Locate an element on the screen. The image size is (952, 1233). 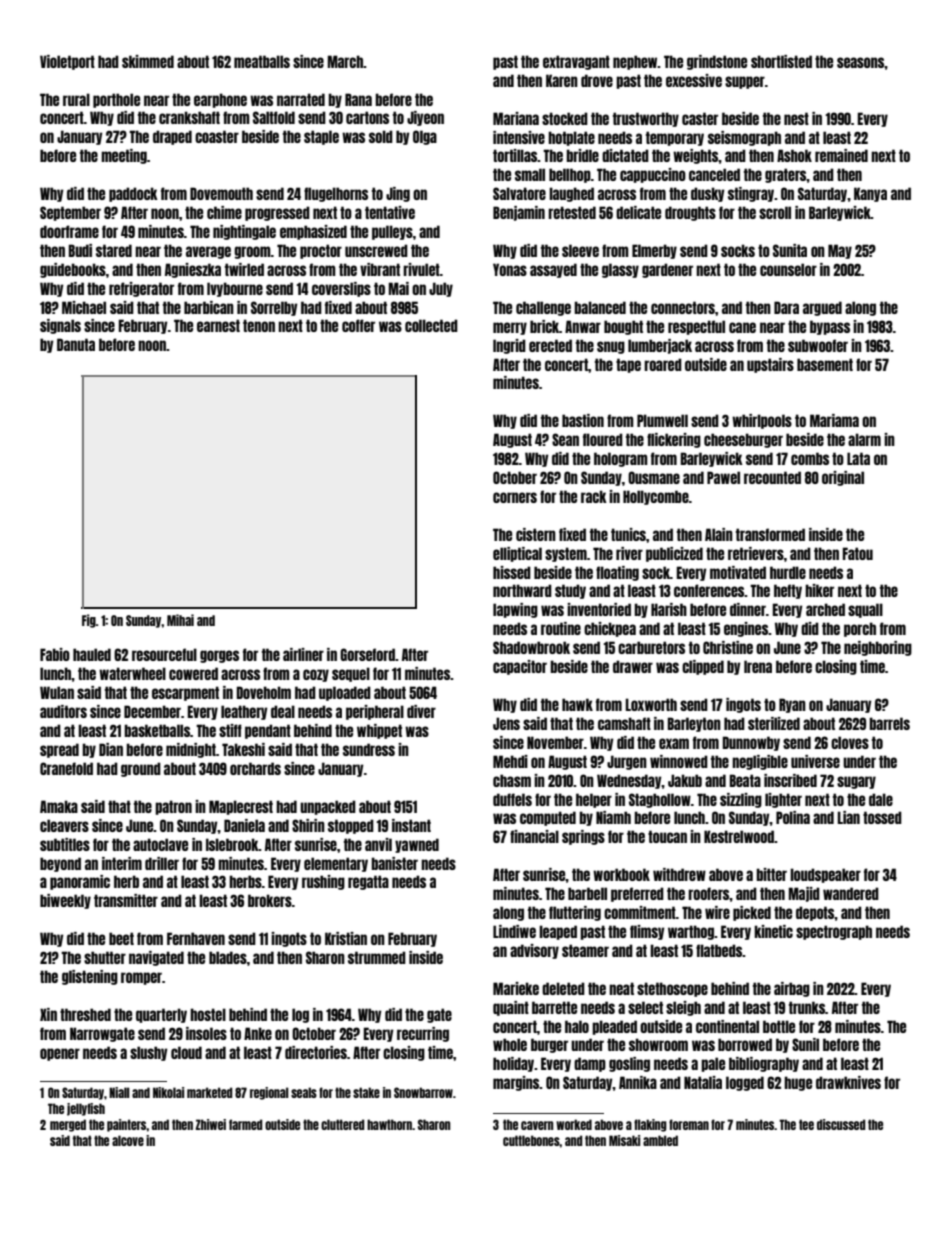
orchards is located at coordinates (255, 768).
